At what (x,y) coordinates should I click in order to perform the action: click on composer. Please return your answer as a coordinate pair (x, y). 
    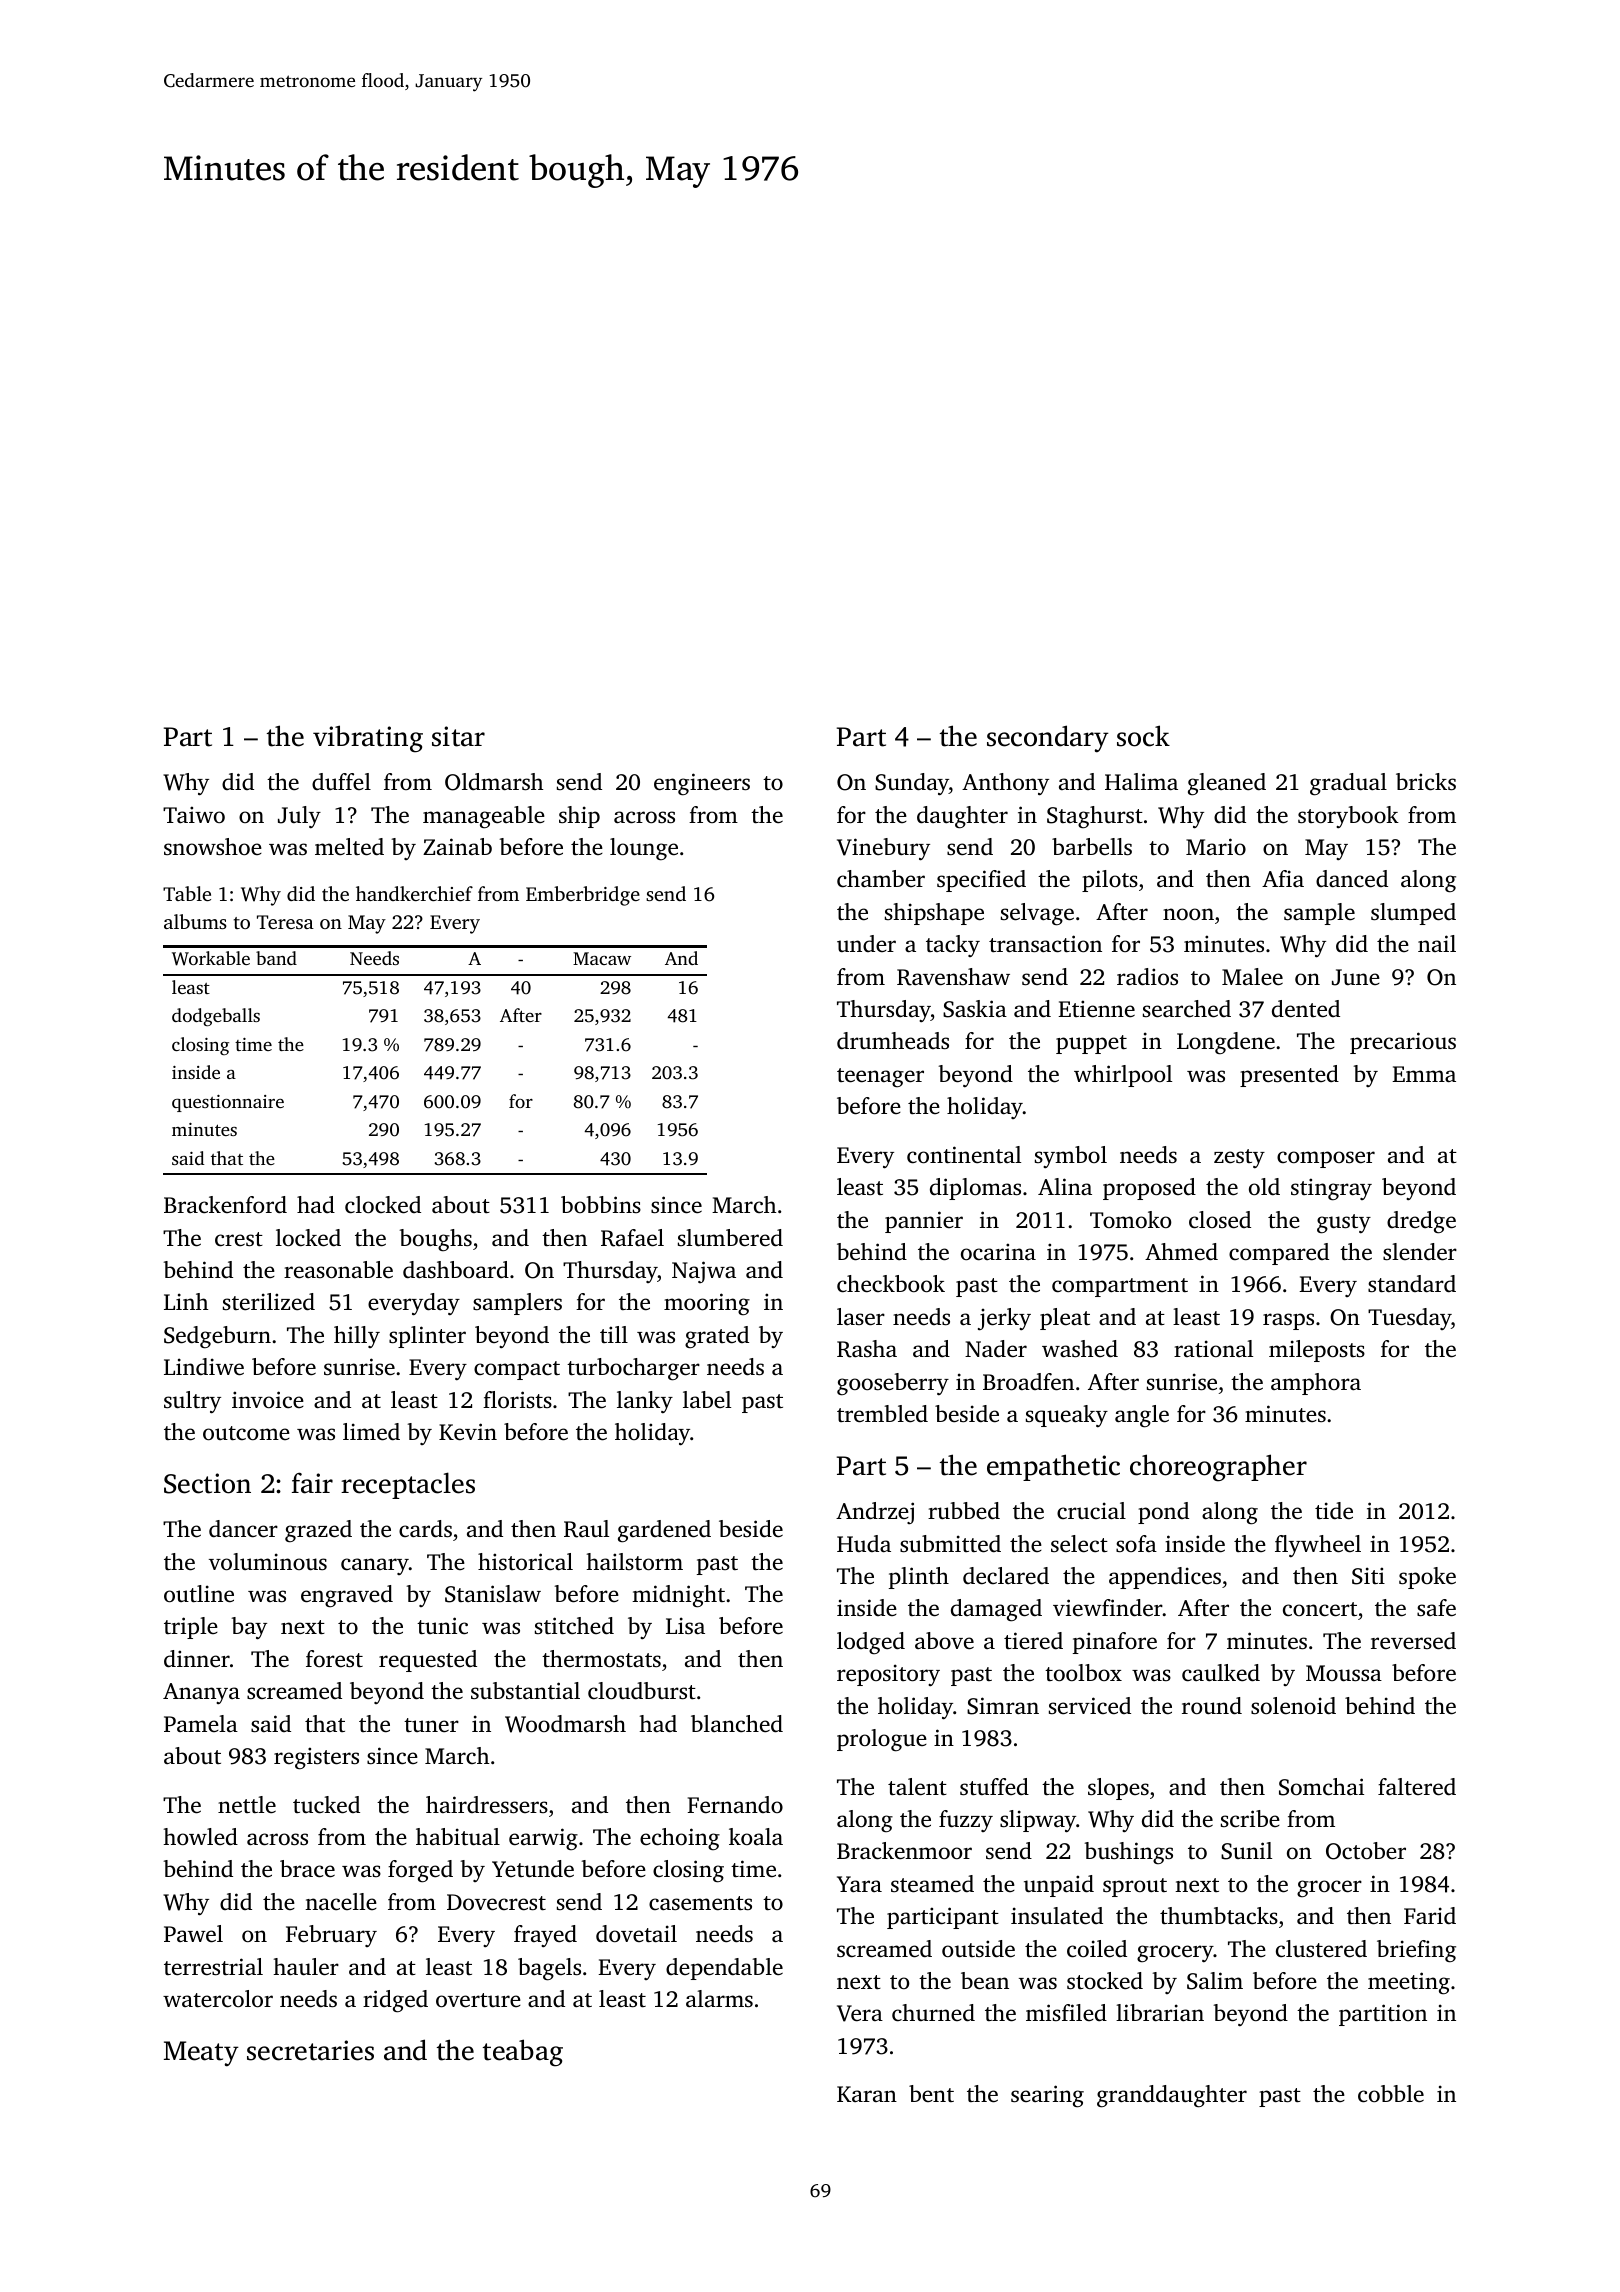
    Looking at the image, I should click on (1326, 1159).
